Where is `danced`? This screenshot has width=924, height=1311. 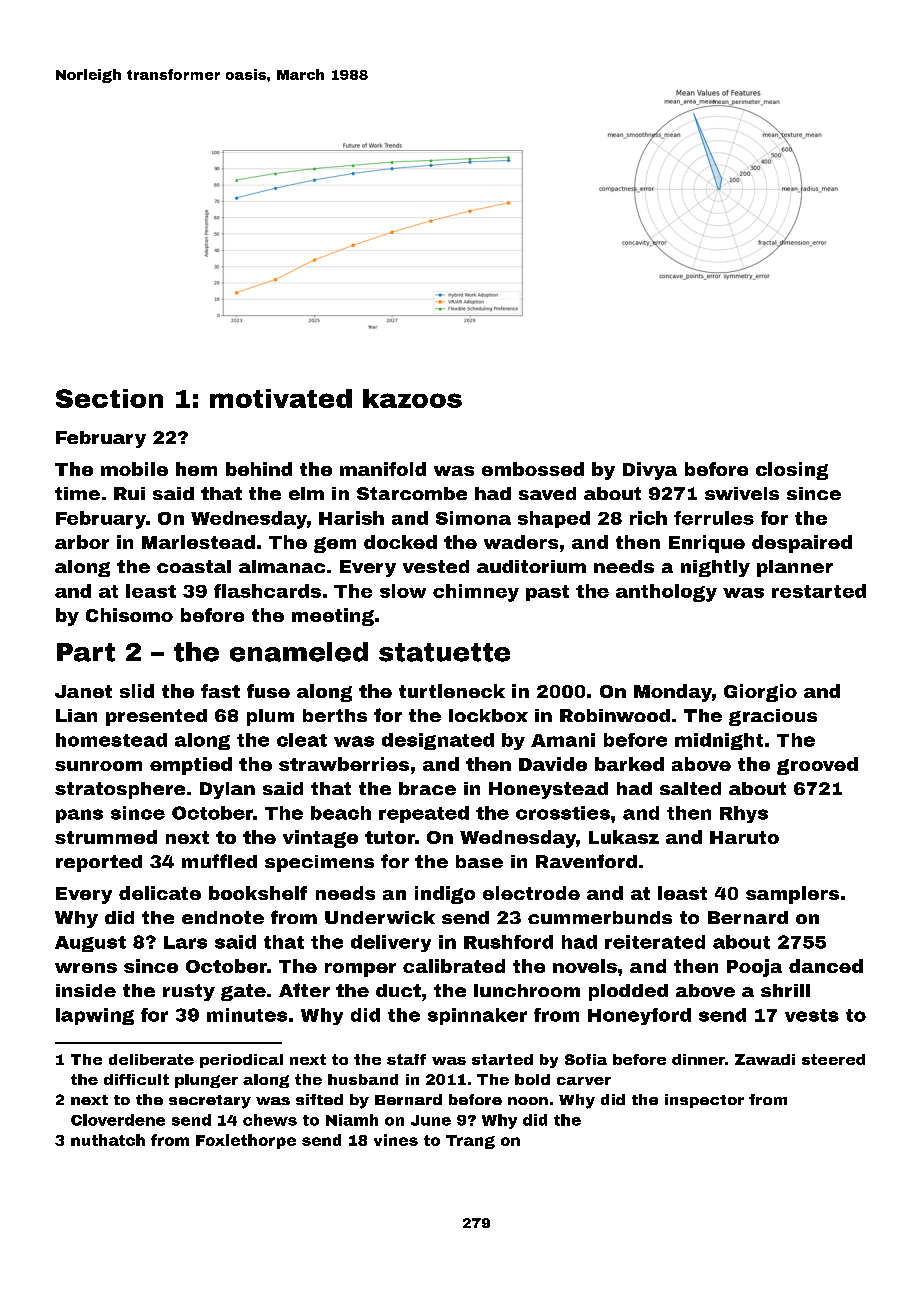
danced is located at coordinates (826, 966).
